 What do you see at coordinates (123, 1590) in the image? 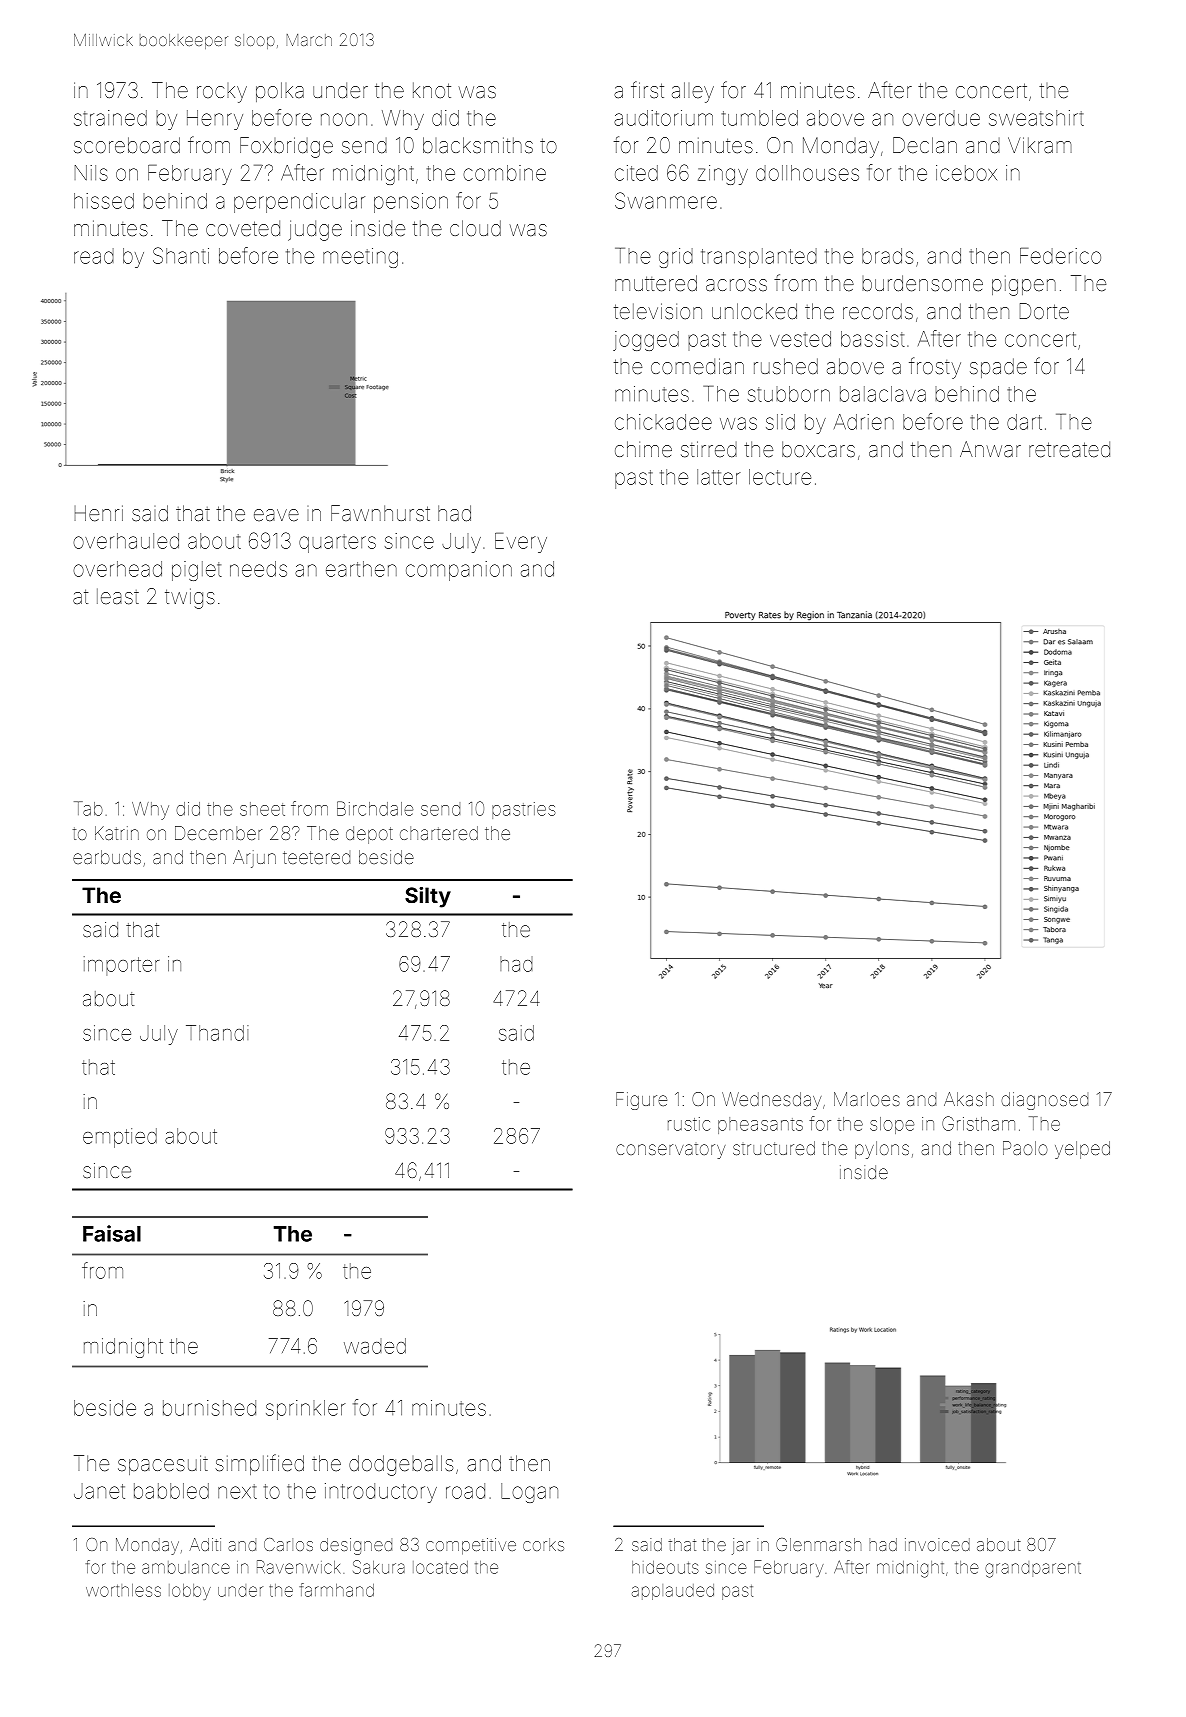
I see `worthless` at bounding box center [123, 1590].
